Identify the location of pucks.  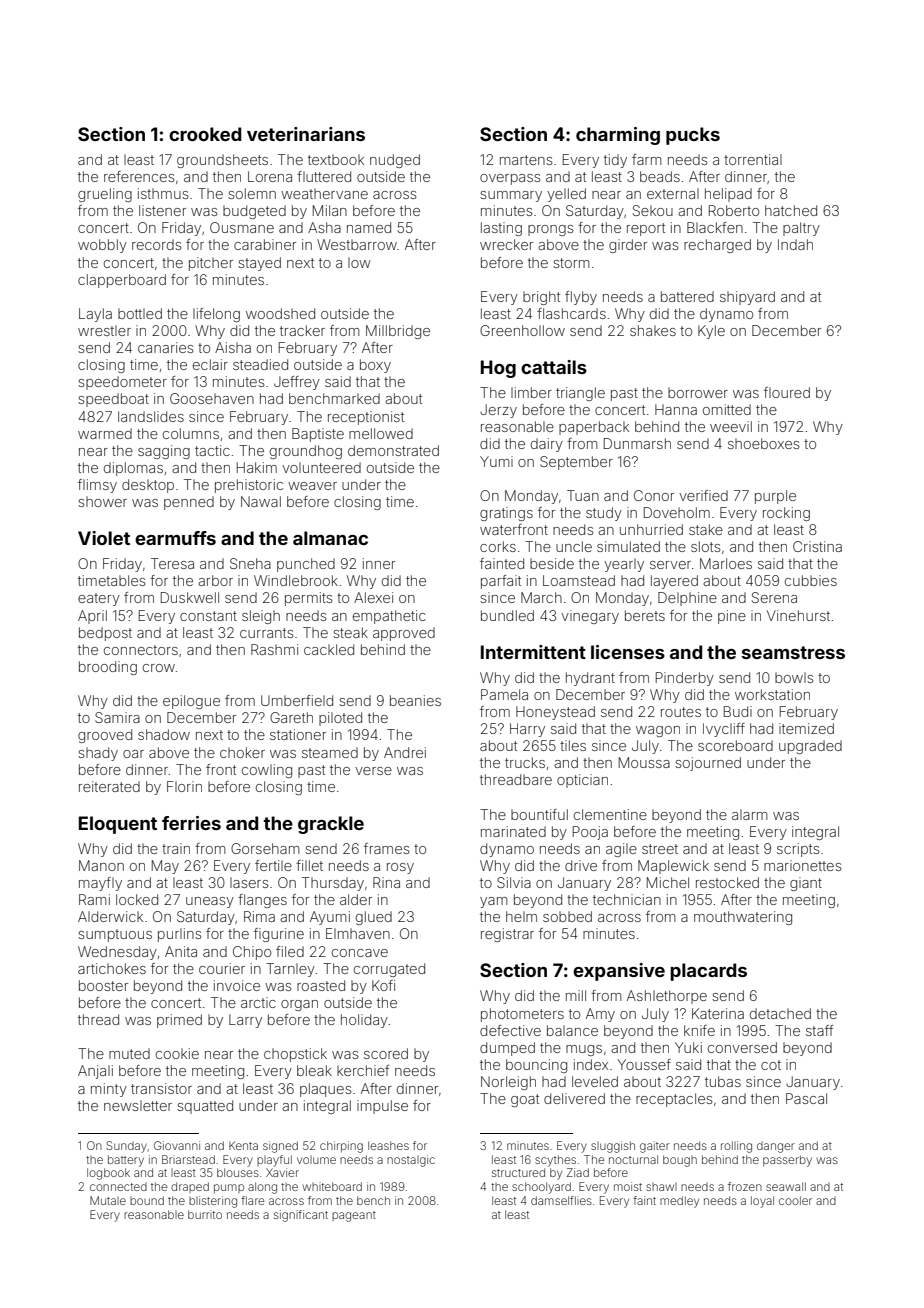
(693, 136).
